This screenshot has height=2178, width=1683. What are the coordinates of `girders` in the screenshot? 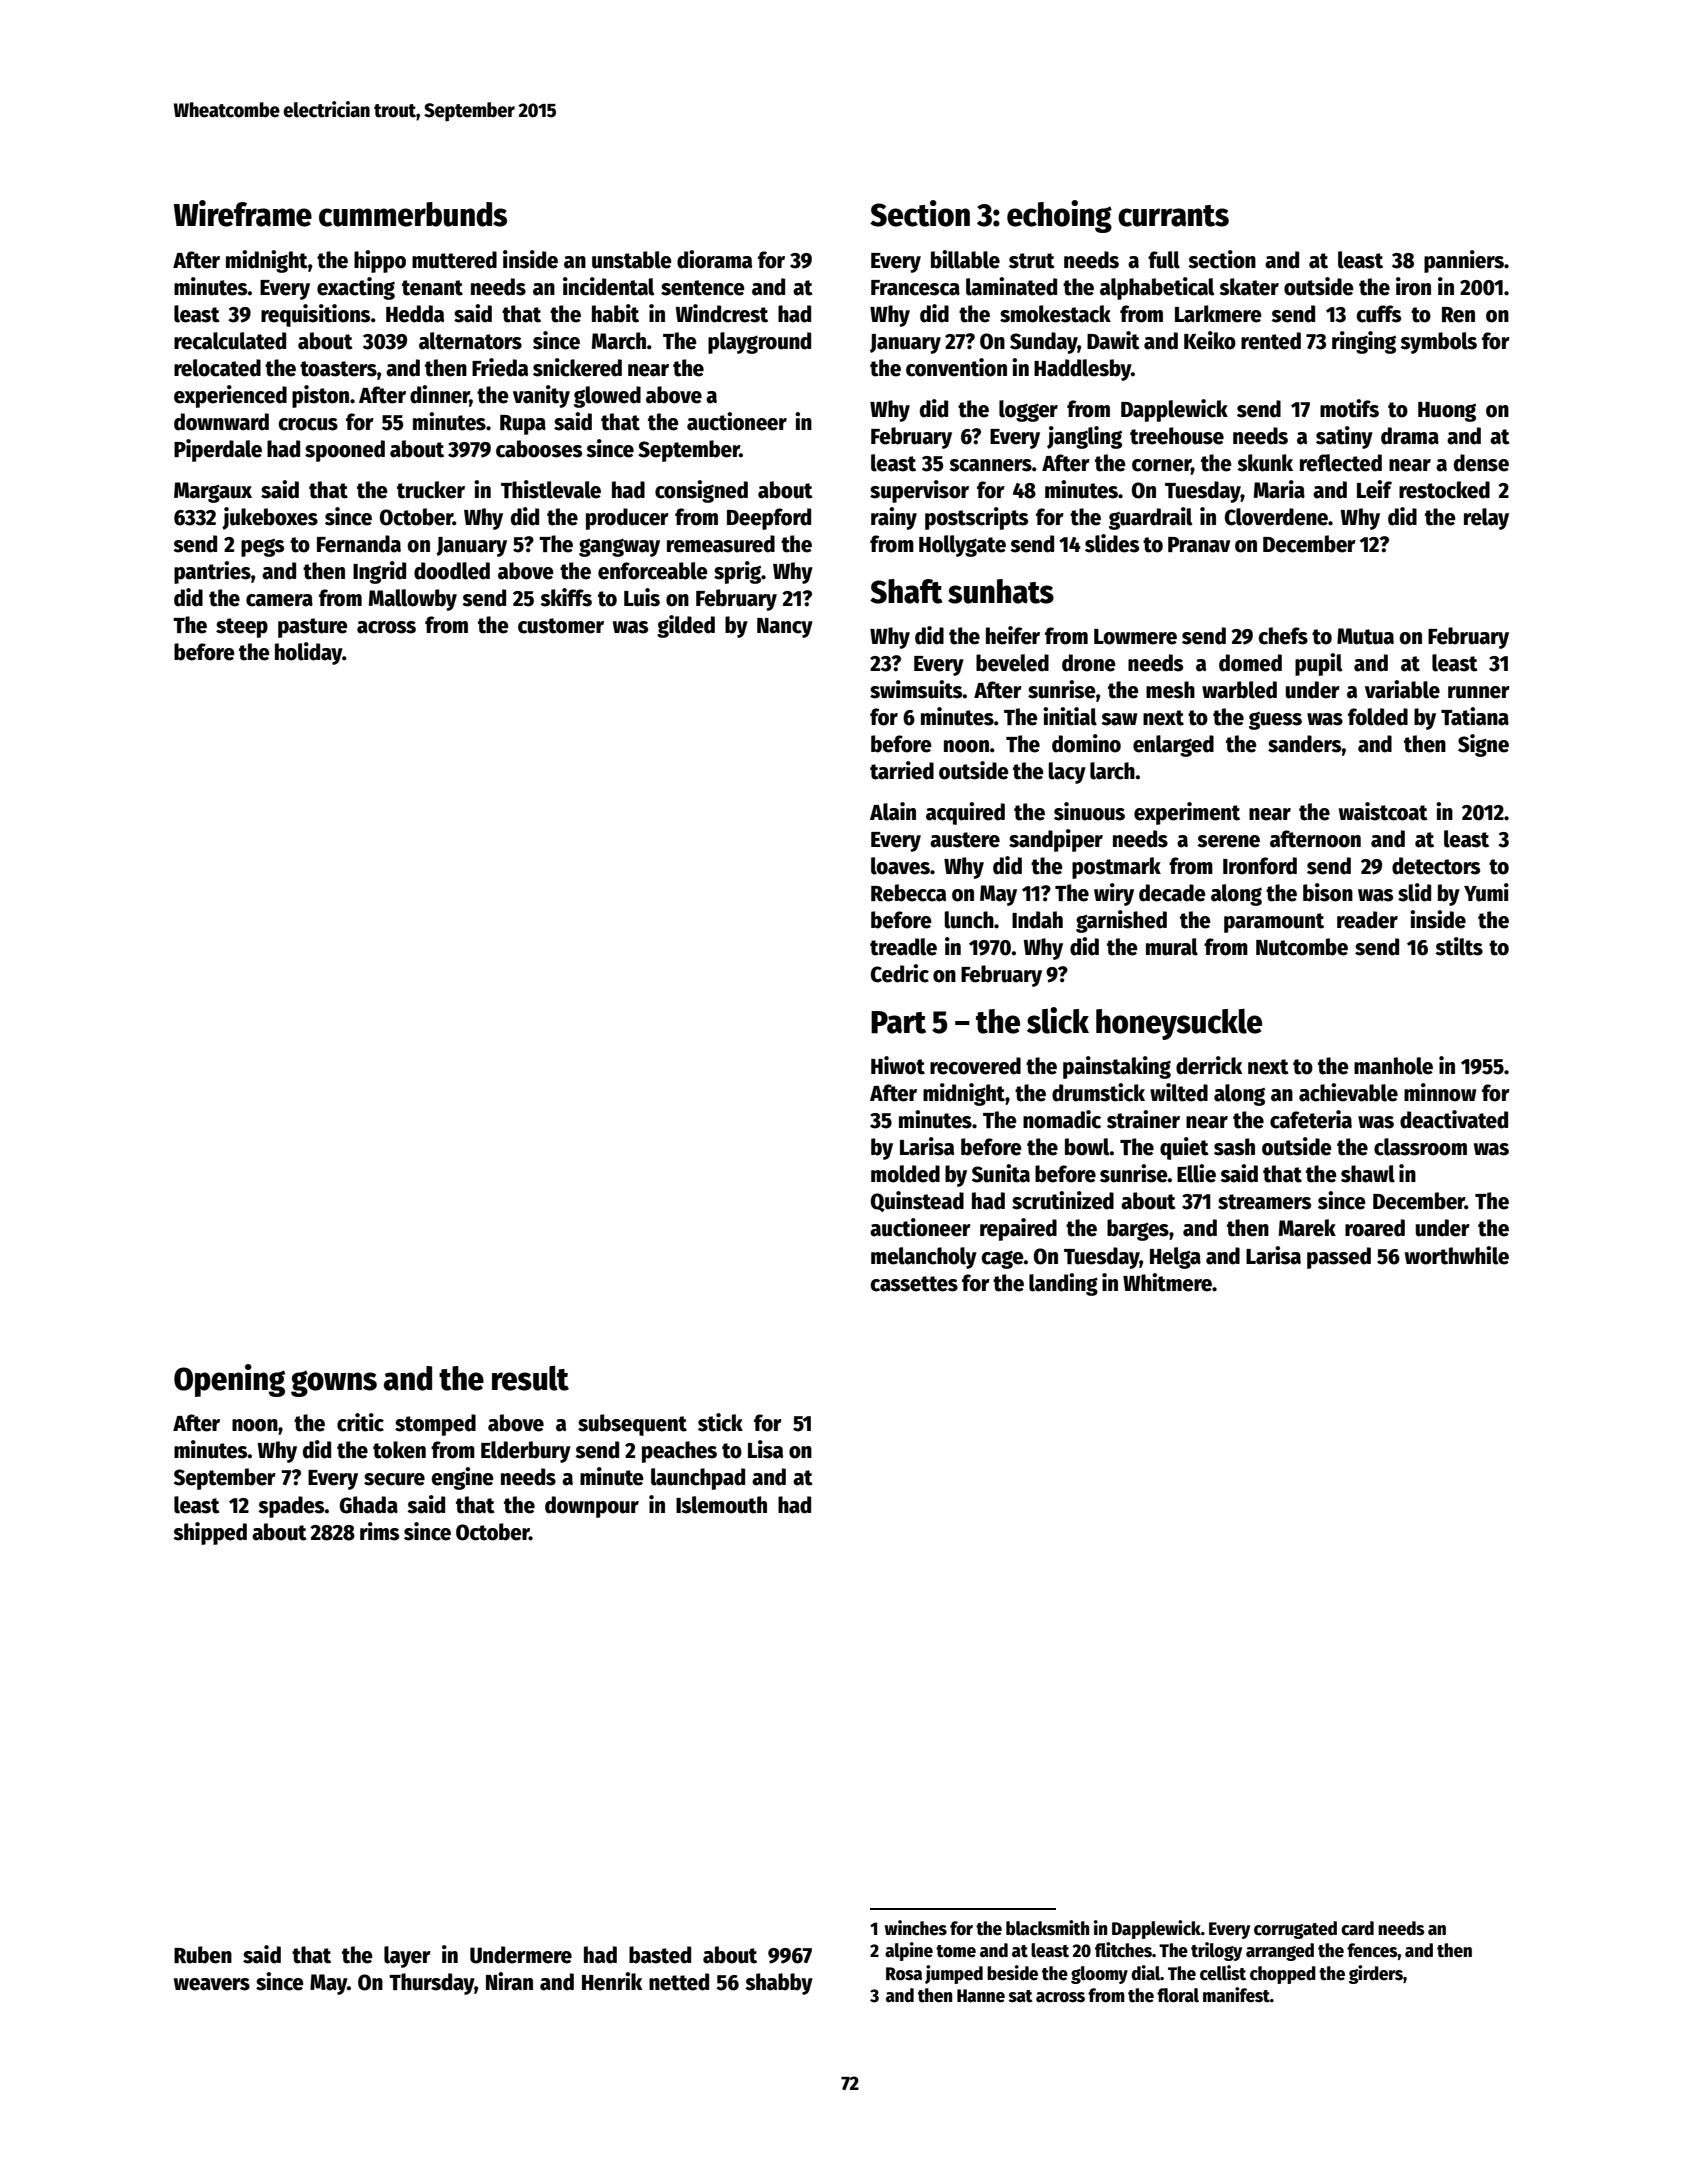 It's located at (1376, 1974).
